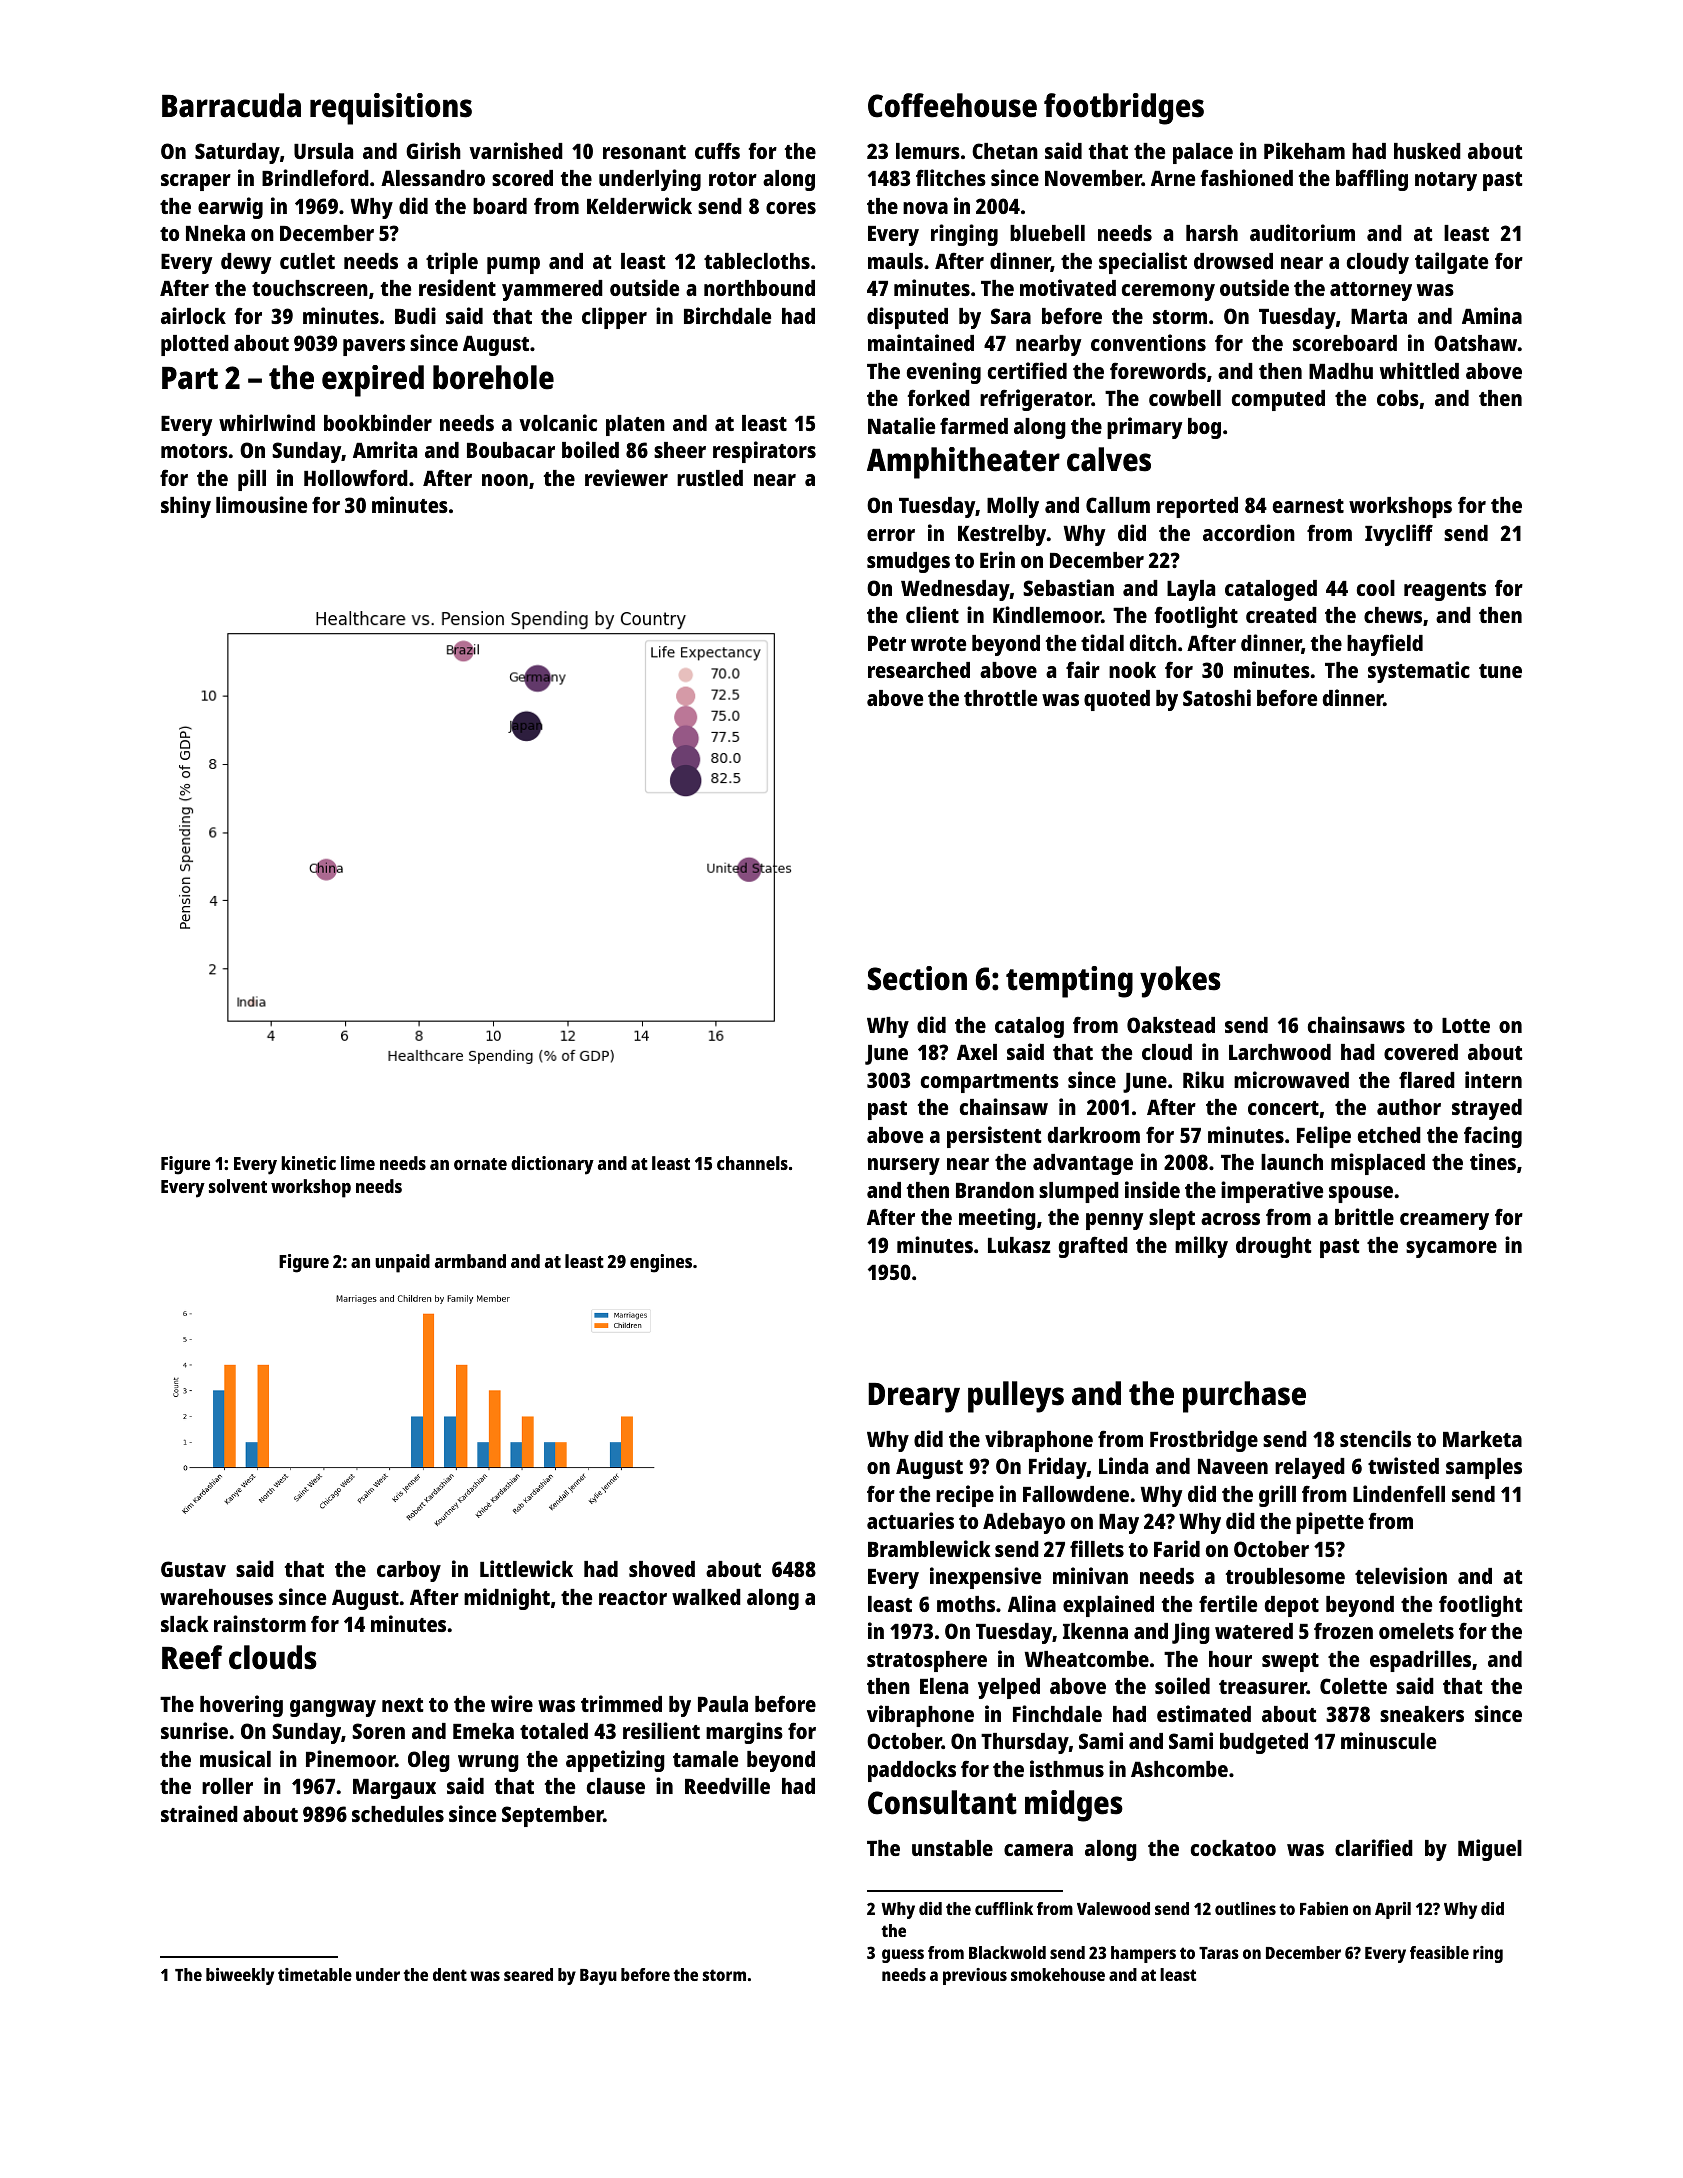 The height and width of the screenshot is (2178, 1683). Describe the element at coordinates (238, 1186) in the screenshot. I see `solvent` at that location.
